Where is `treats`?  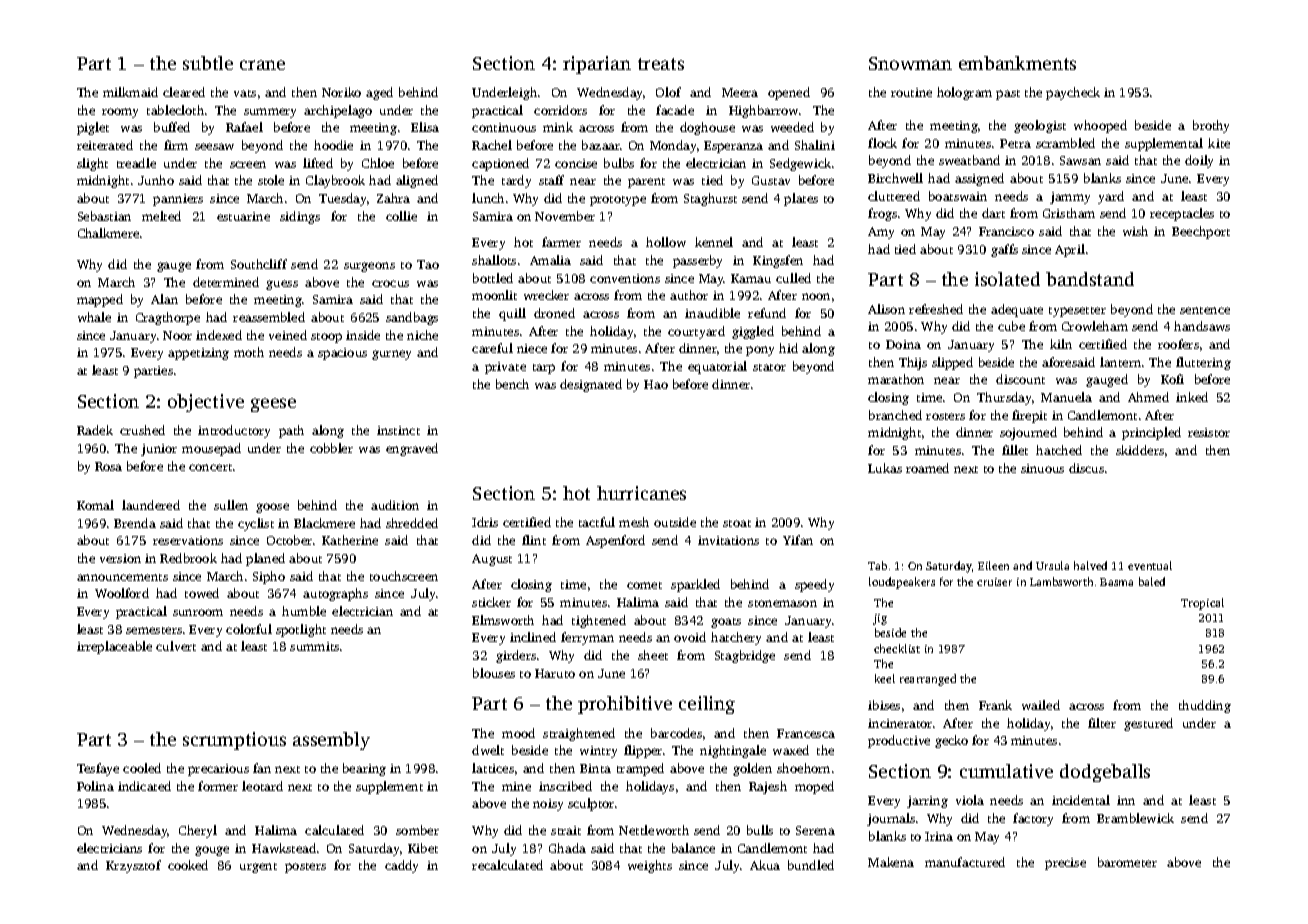
treats is located at coordinates (661, 64).
